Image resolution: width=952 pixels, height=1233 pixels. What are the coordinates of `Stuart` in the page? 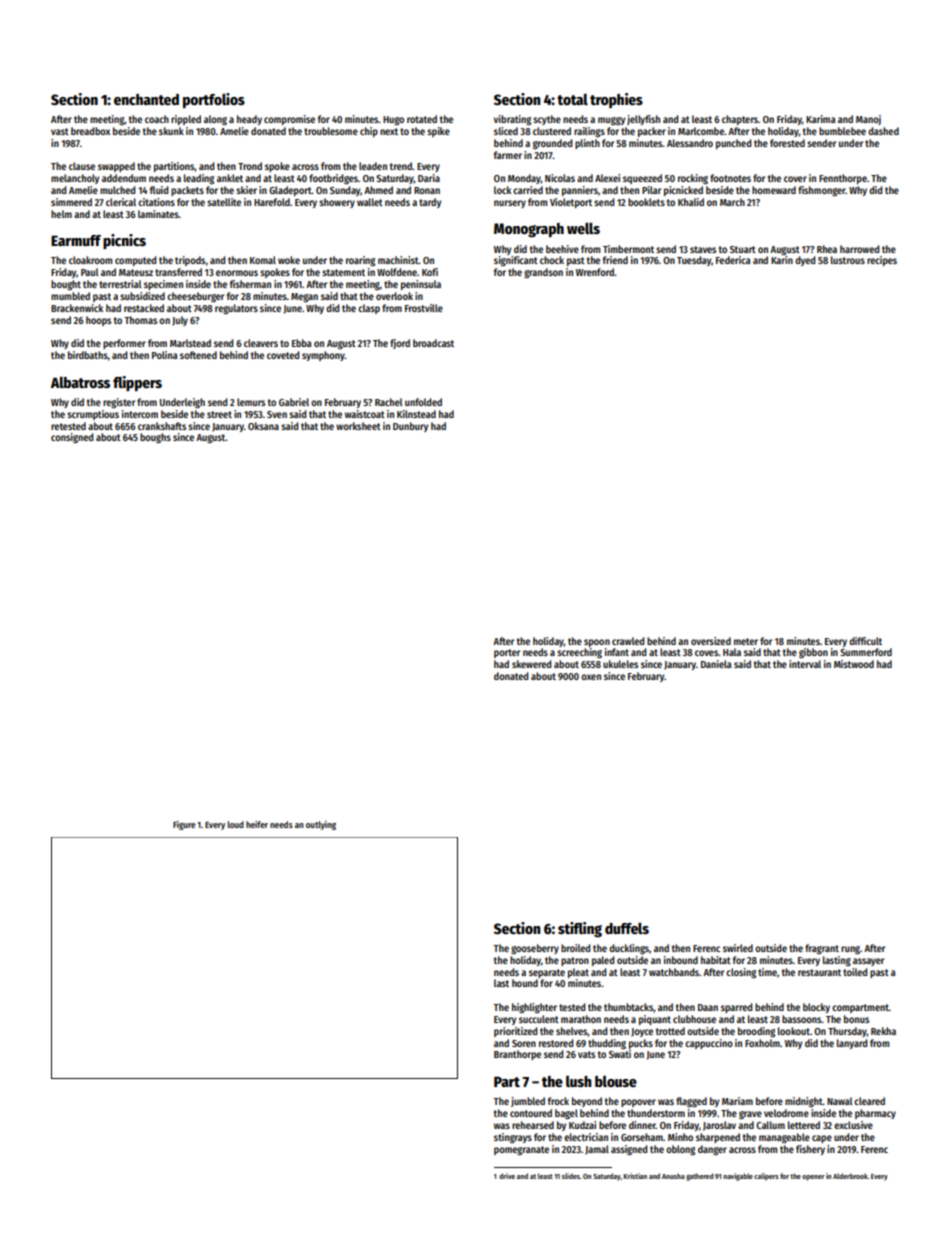 It's located at (743, 249).
